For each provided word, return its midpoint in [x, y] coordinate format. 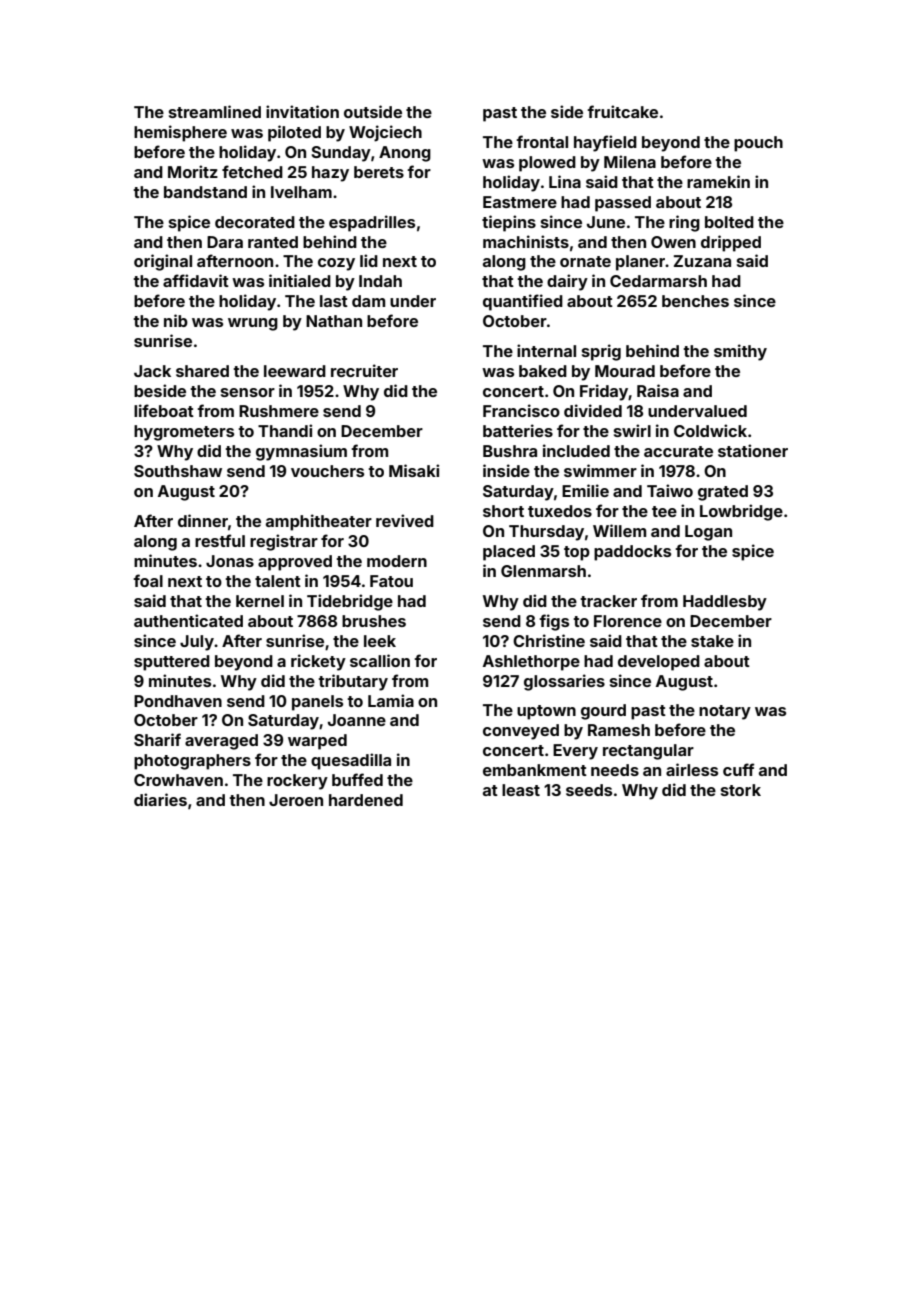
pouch [758, 144]
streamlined [215, 111]
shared [202, 371]
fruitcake [622, 111]
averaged [221, 742]
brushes [374, 621]
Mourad [625, 371]
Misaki [414, 470]
